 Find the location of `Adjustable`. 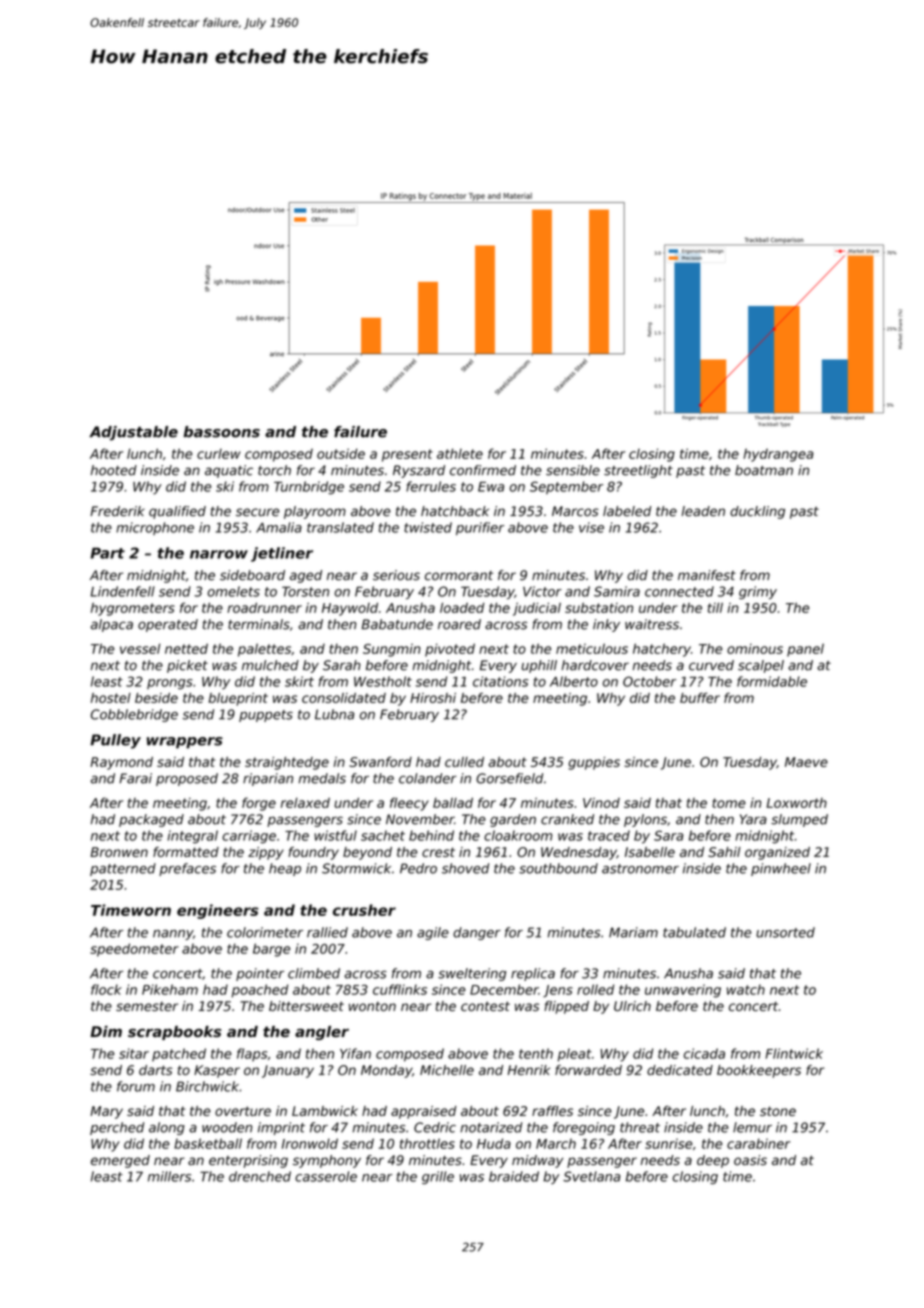

Adjustable is located at coordinates (133, 433).
